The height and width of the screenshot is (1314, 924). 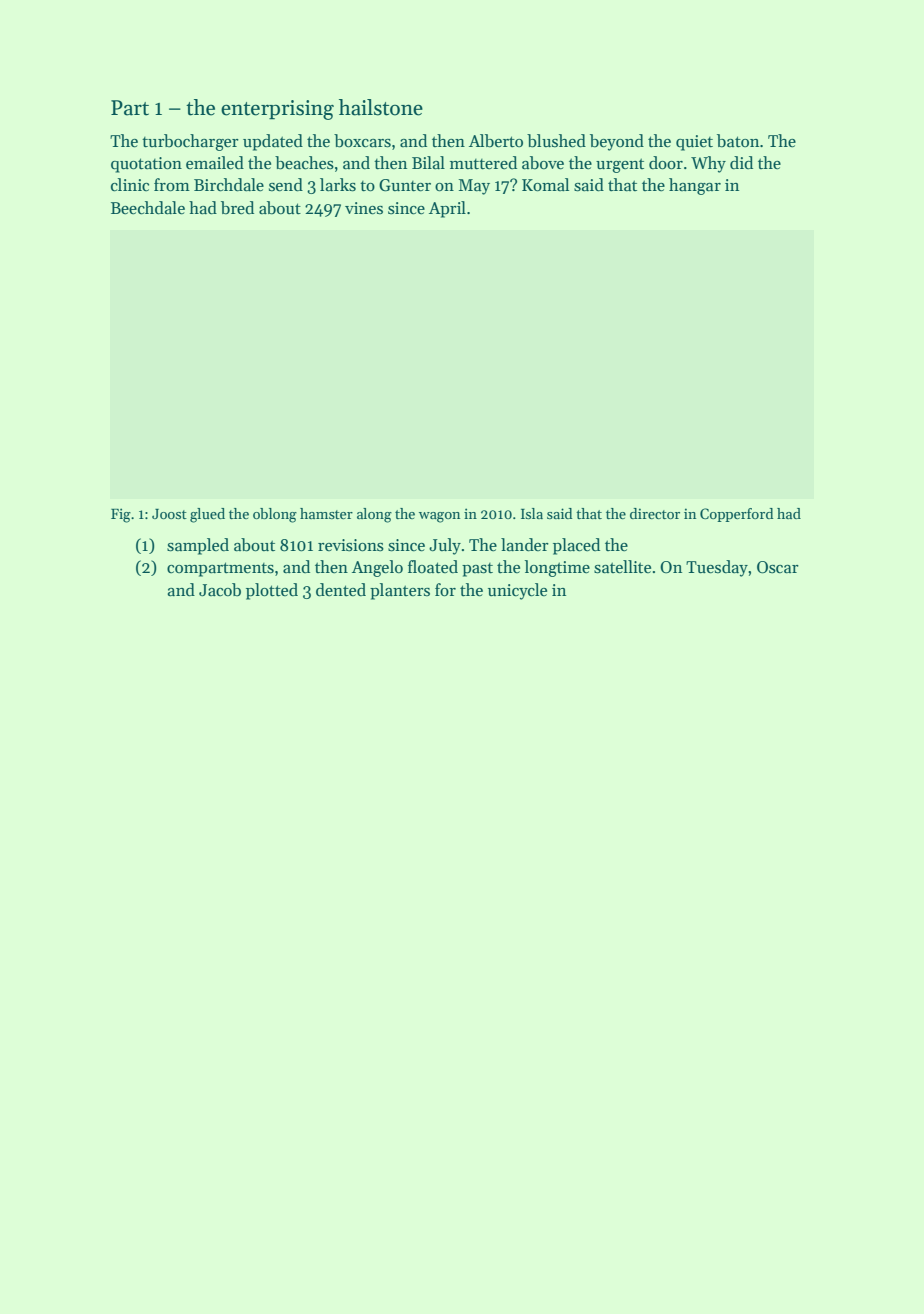 What do you see at coordinates (381, 107) in the screenshot?
I see `hailstone` at bounding box center [381, 107].
